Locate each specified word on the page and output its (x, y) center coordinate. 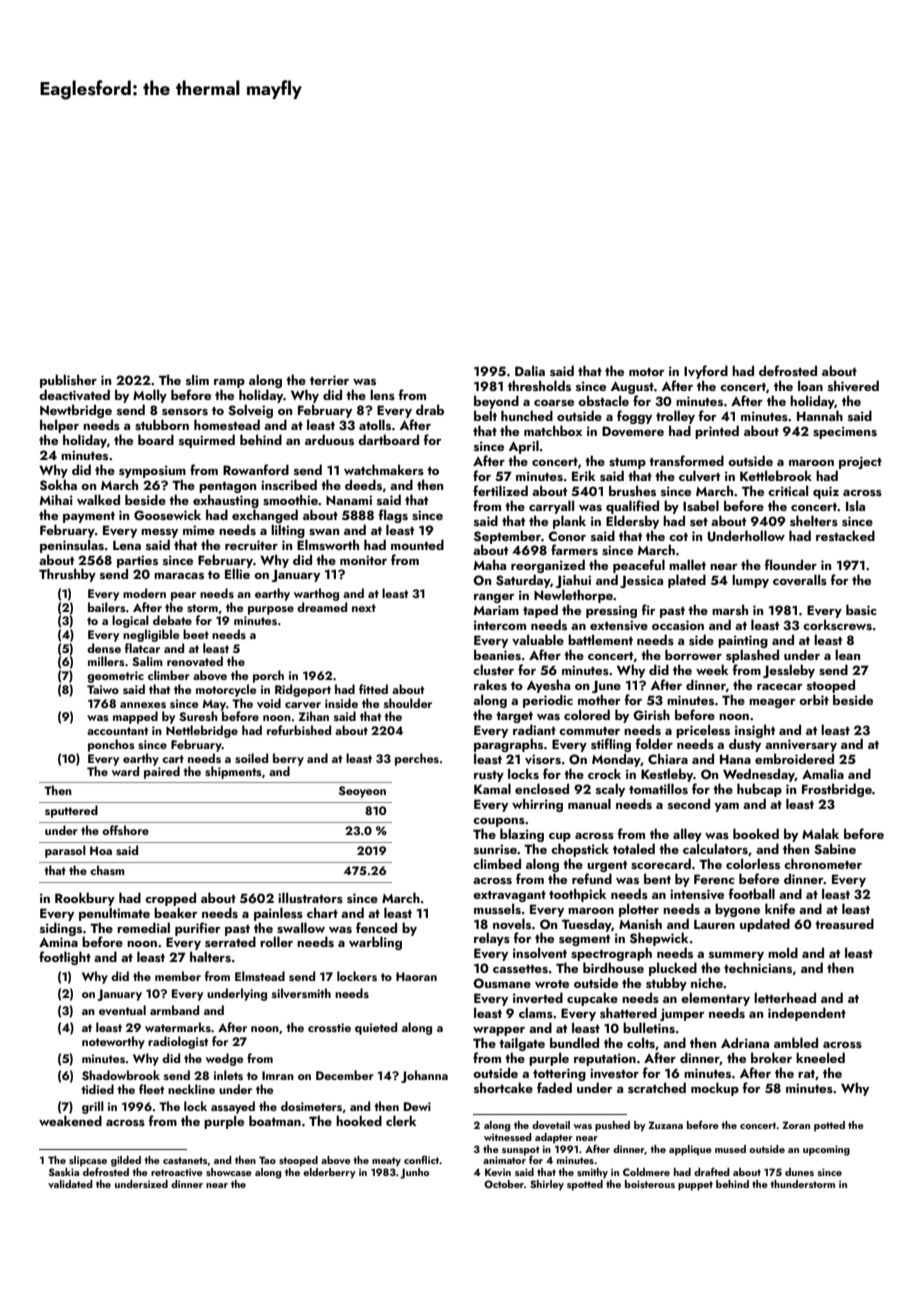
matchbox (553, 430)
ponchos (111, 745)
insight (755, 731)
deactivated (74, 394)
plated (687, 581)
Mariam (496, 610)
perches (417, 759)
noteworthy (113, 1042)
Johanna (424, 1076)
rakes (490, 685)
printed (717, 432)
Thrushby (67, 575)
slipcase (88, 1161)
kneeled (820, 1057)
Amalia (823, 773)
